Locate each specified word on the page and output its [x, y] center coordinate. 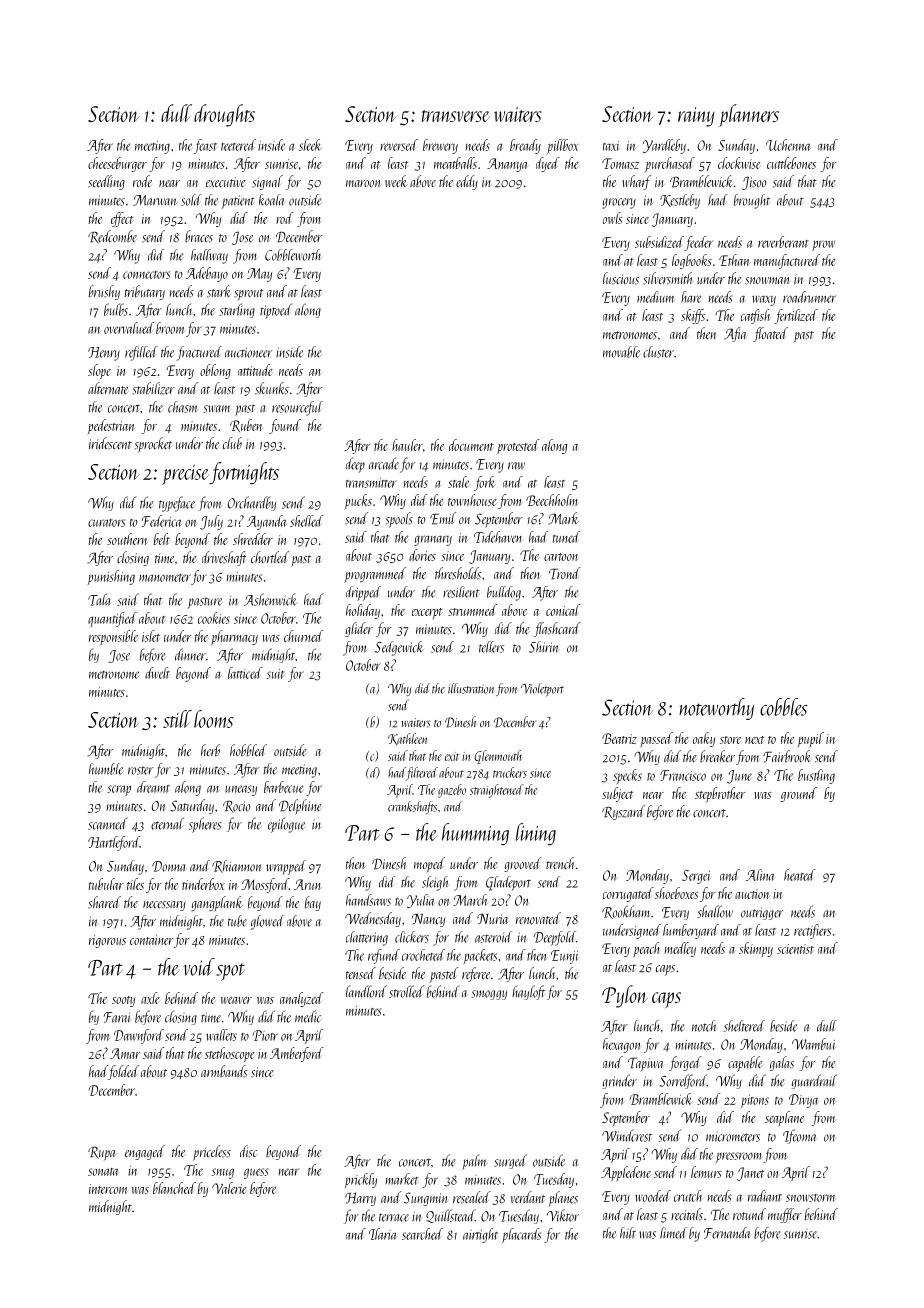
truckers [510, 772]
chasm [183, 407]
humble [106, 769]
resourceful [297, 408]
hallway [209, 256]
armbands [224, 1071]
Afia [735, 334]
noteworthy [716, 709]
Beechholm [552, 500]
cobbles [784, 707]
